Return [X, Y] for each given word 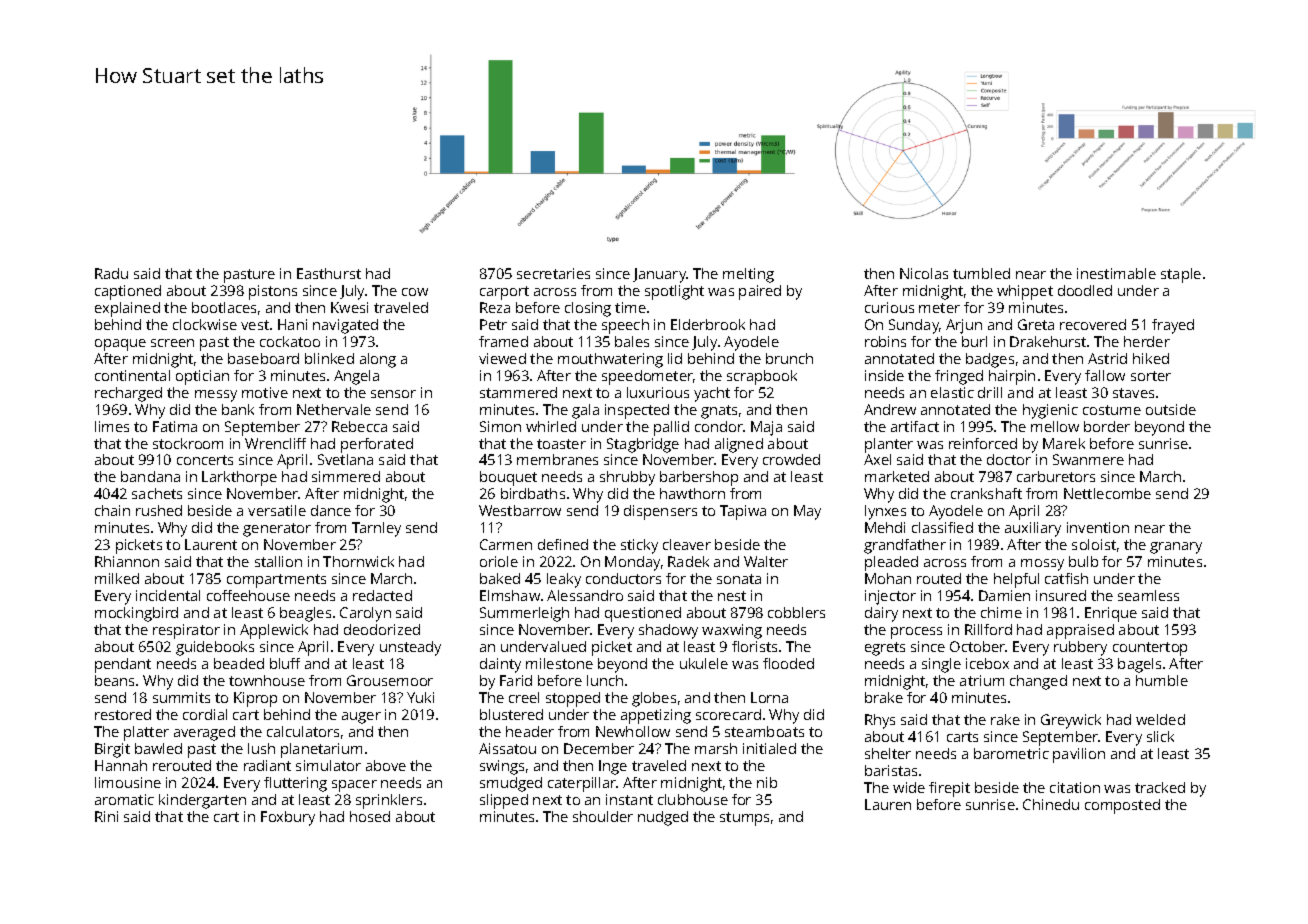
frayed [1173, 326]
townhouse [267, 680]
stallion [278, 561]
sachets [157, 493]
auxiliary [1033, 529]
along [378, 360]
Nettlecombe [1107, 493]
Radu [111, 273]
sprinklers [389, 801]
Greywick [1071, 721]
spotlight [674, 292]
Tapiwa [743, 512]
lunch [605, 680]
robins [885, 341]
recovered [1093, 324]
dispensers [660, 512]
